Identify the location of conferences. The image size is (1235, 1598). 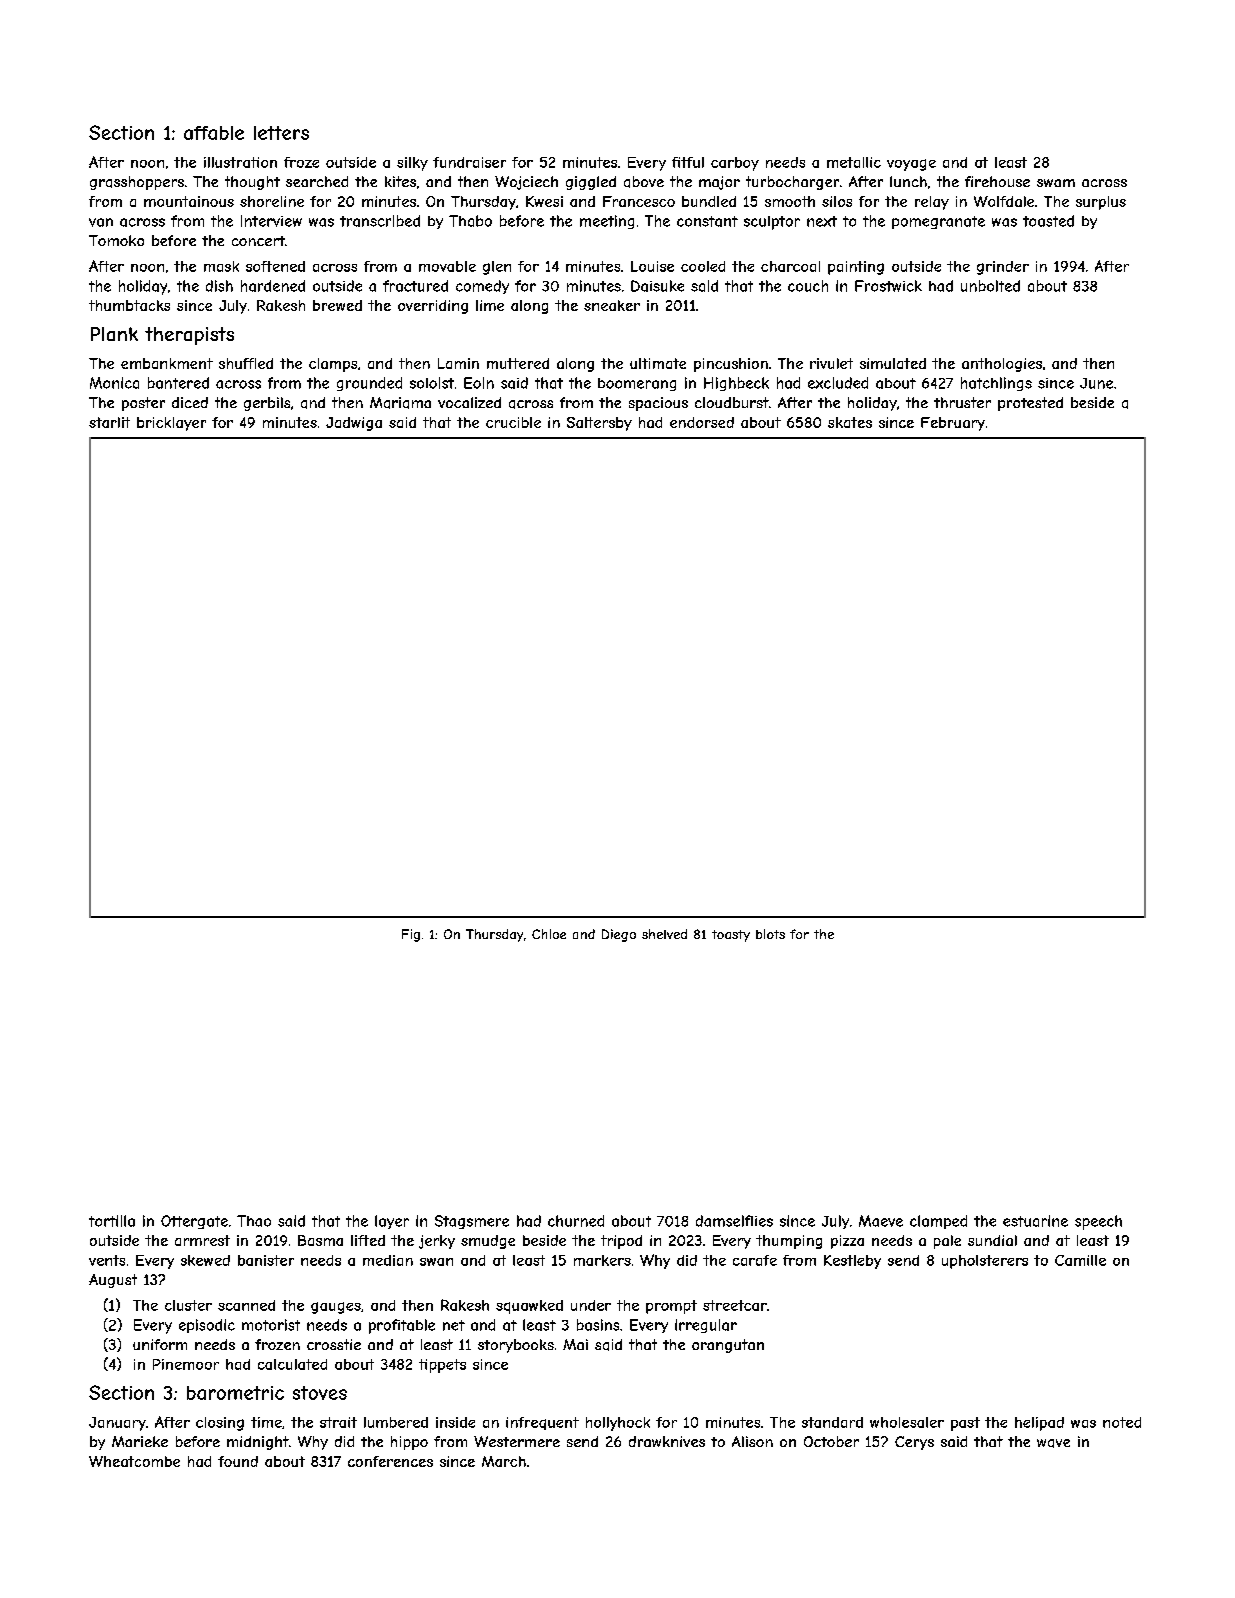
(390, 1461).
